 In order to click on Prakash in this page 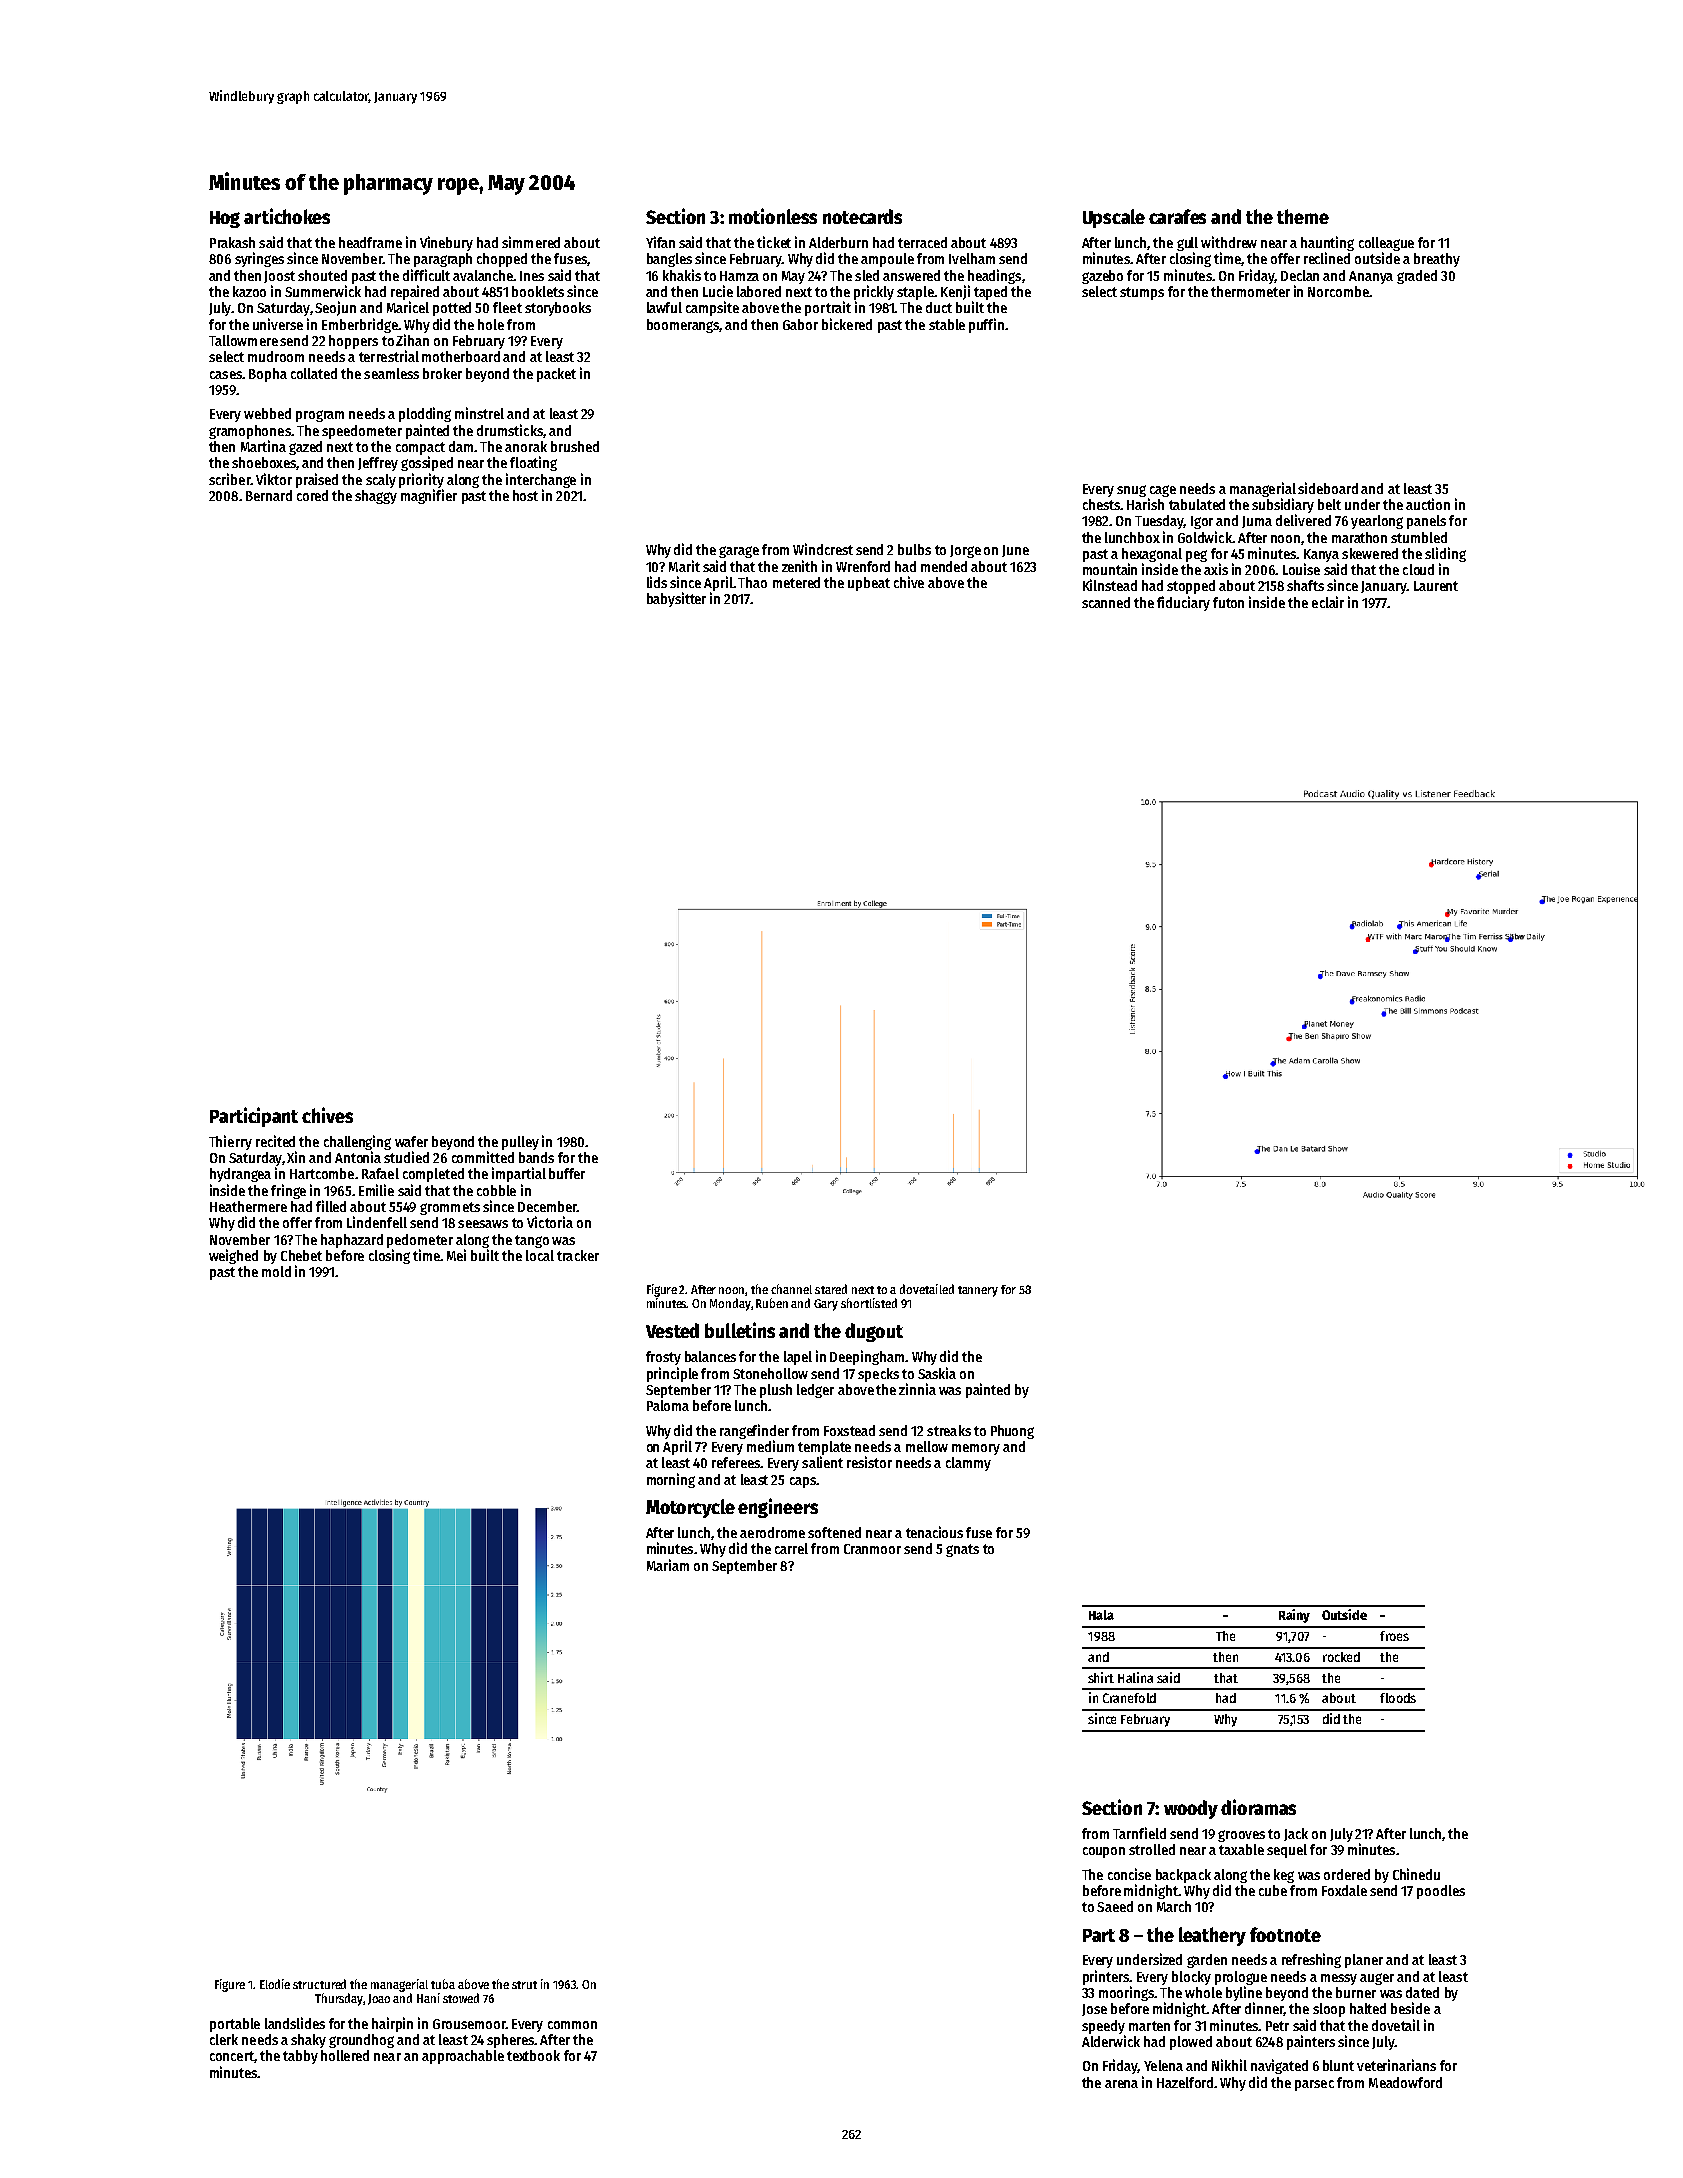, I will do `click(232, 242)`.
